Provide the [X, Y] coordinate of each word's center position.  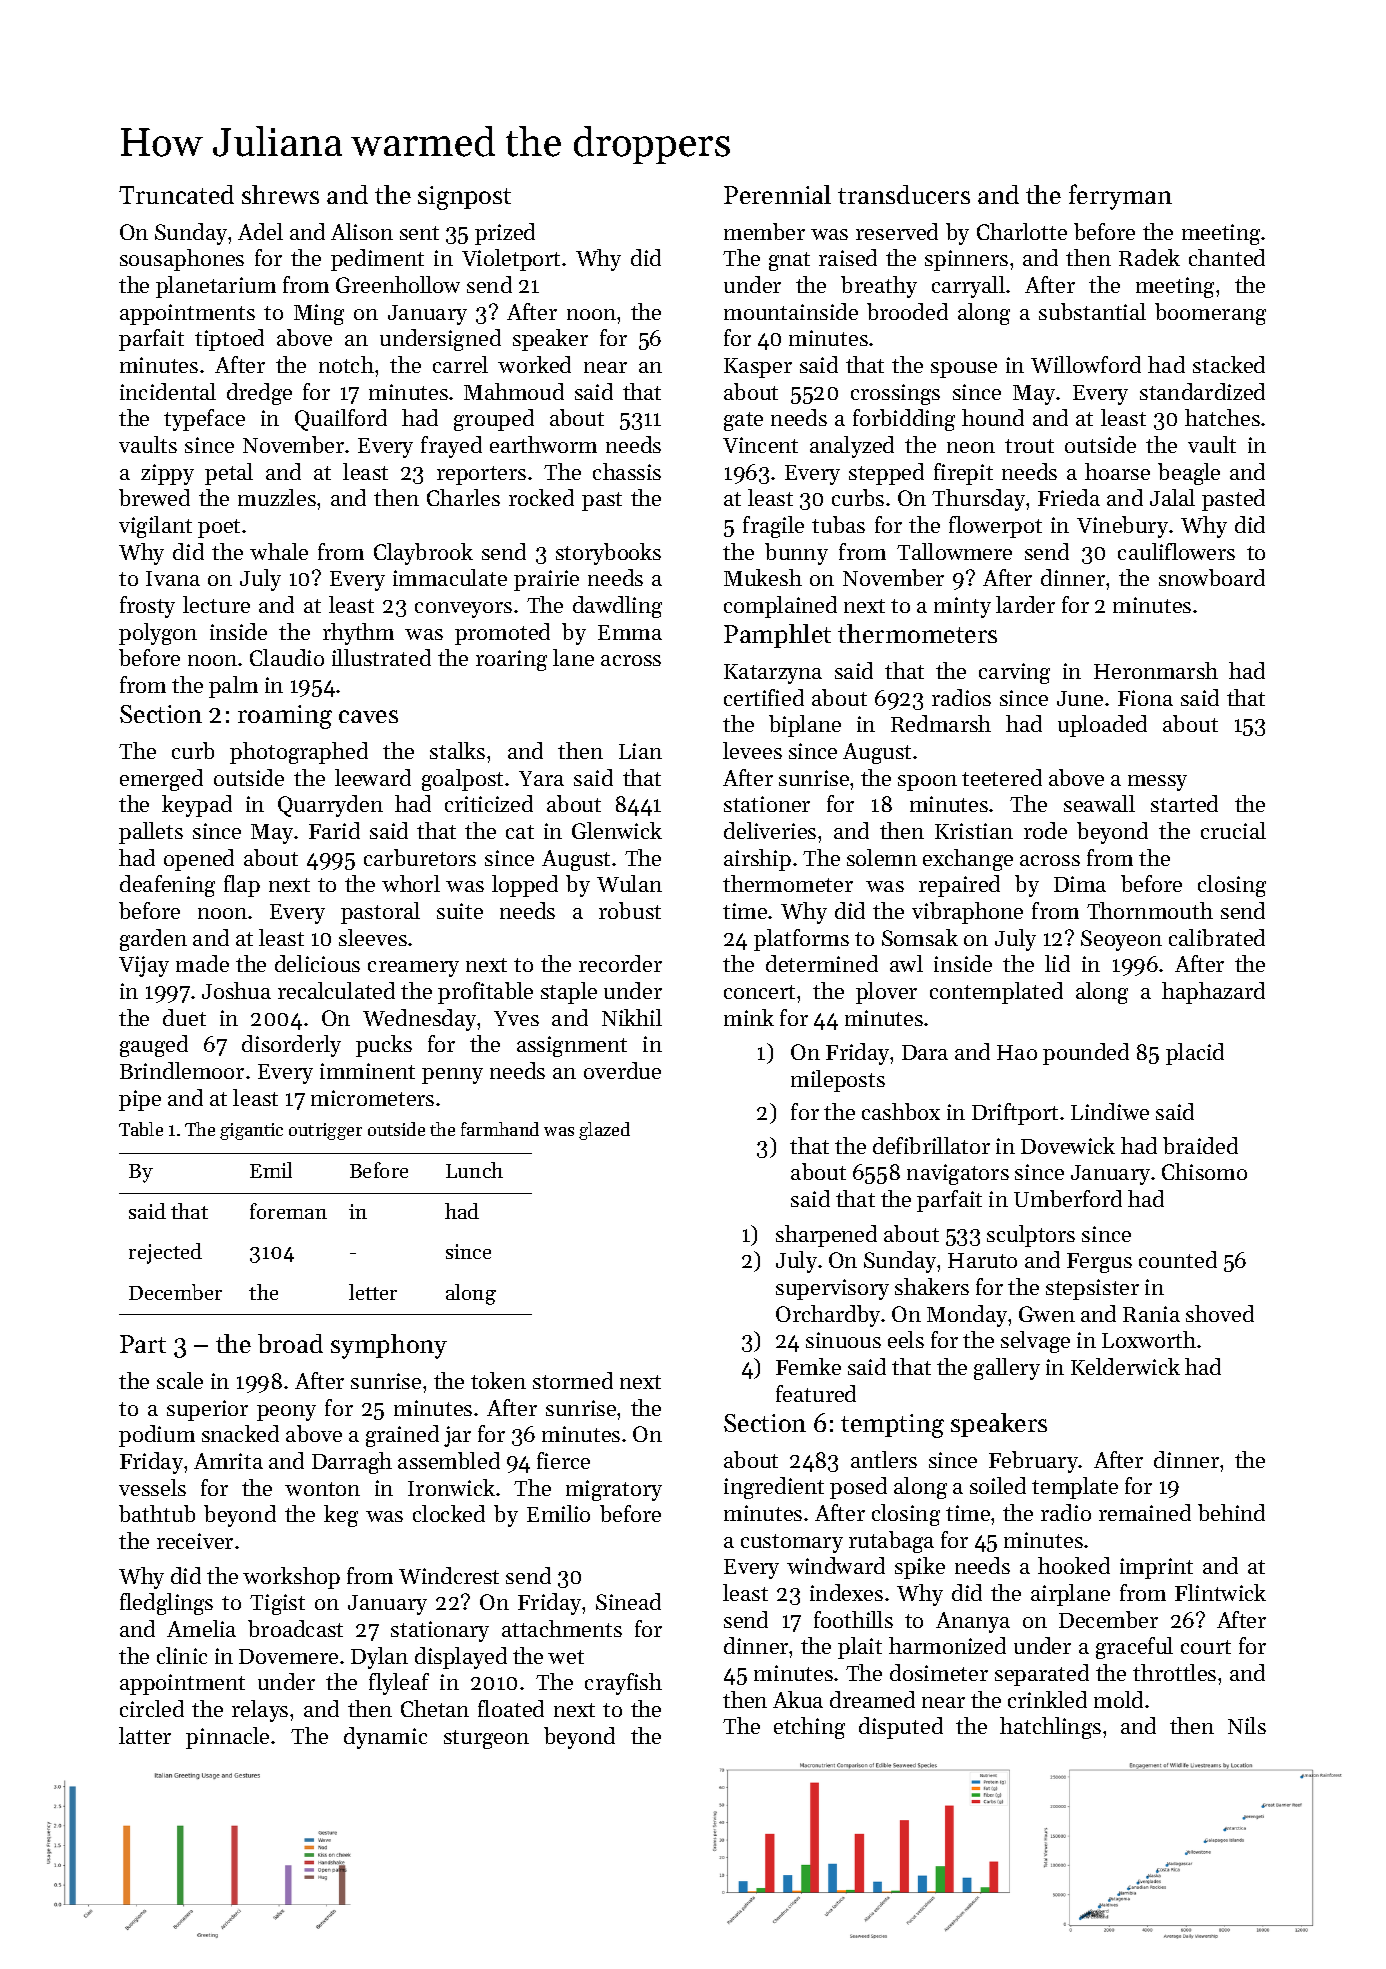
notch [346, 364]
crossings [895, 394]
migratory [614, 1490]
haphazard [1213, 993]
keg [341, 1516]
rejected [165, 1253]
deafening [167, 886]
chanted [1227, 257]
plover [886, 993]
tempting [892, 1426]
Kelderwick [1125, 1366]
